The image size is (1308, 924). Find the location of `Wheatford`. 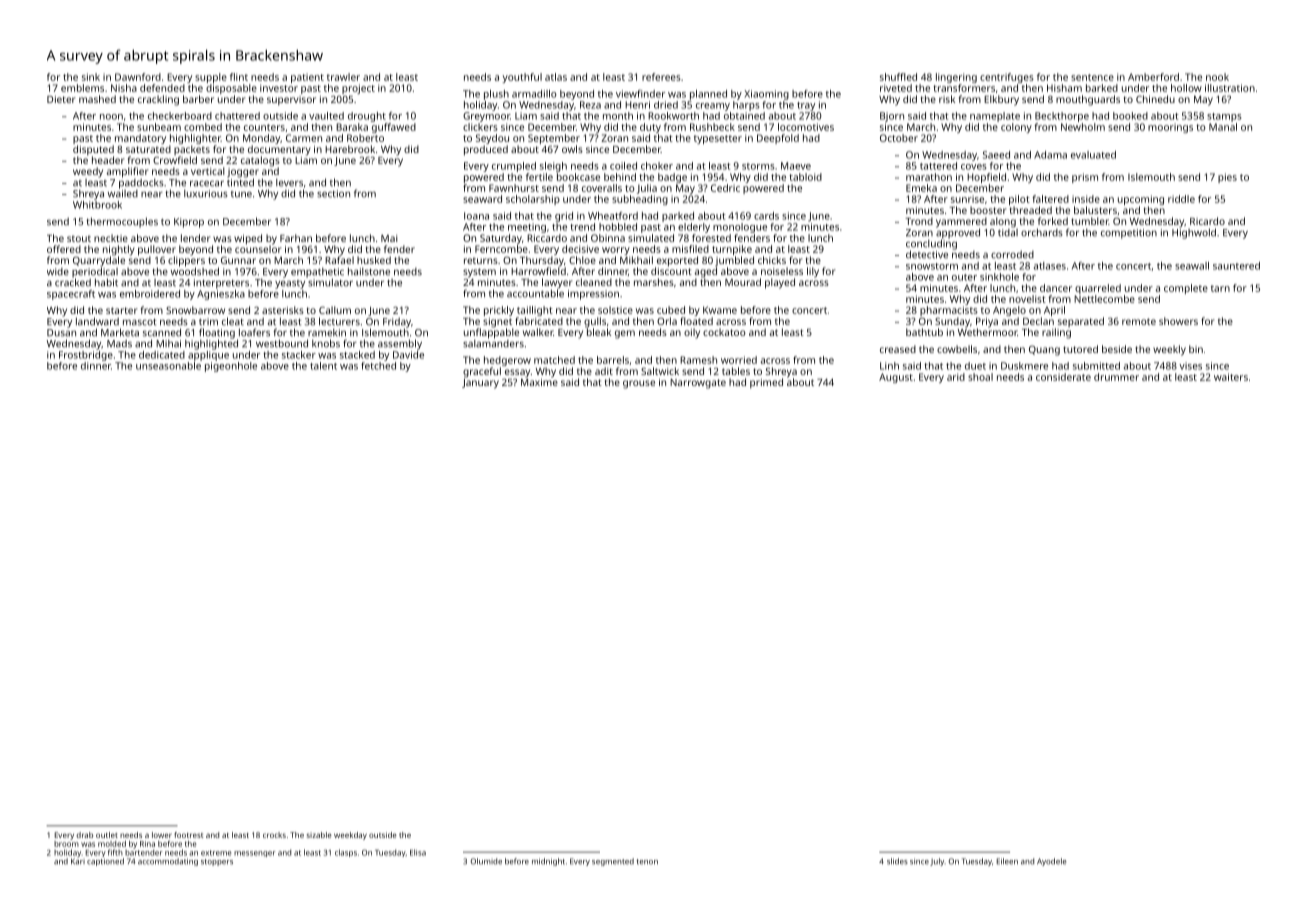

Wheatford is located at coordinates (613, 216).
